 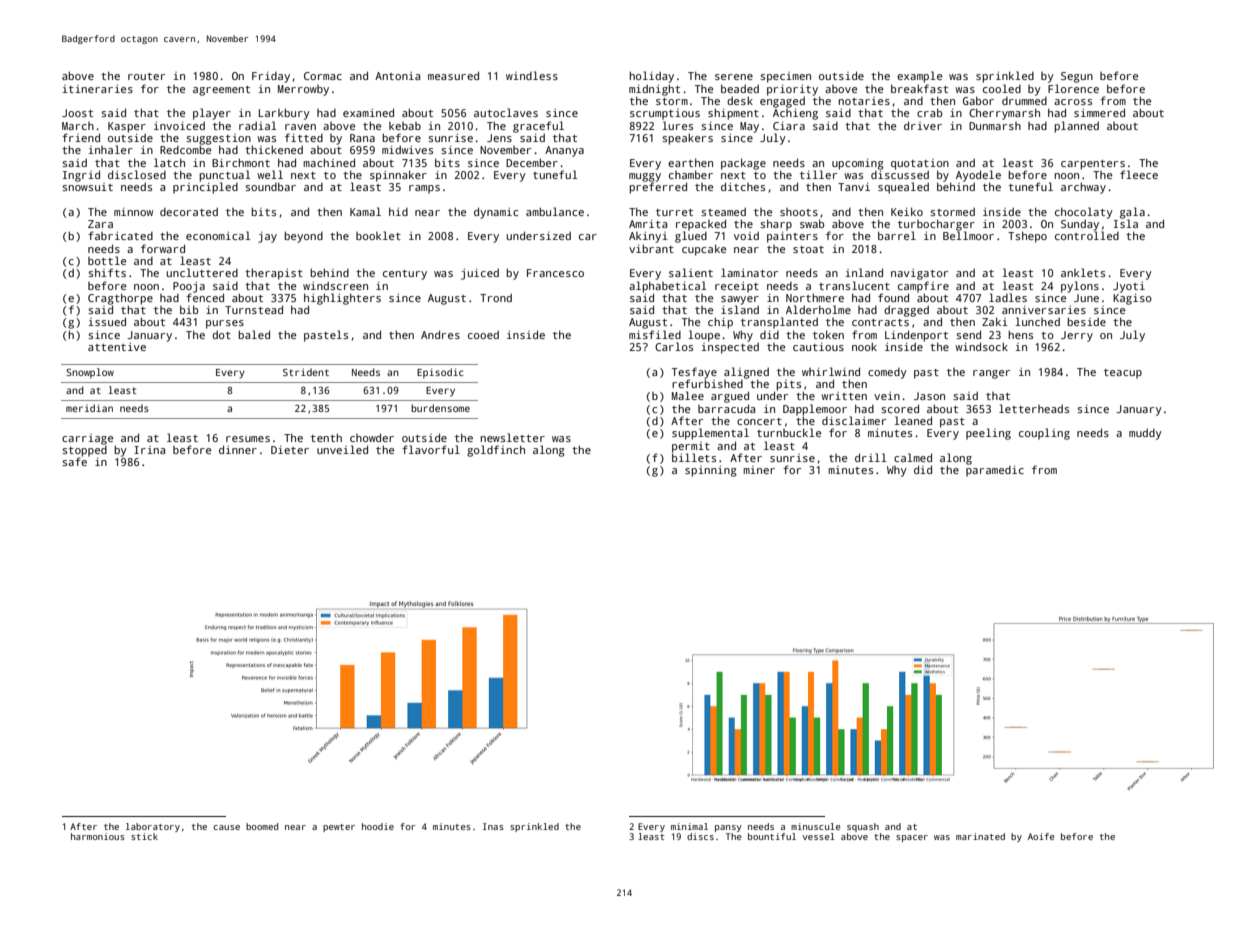 What do you see at coordinates (995, 471) in the screenshot?
I see `paramedic` at bounding box center [995, 471].
